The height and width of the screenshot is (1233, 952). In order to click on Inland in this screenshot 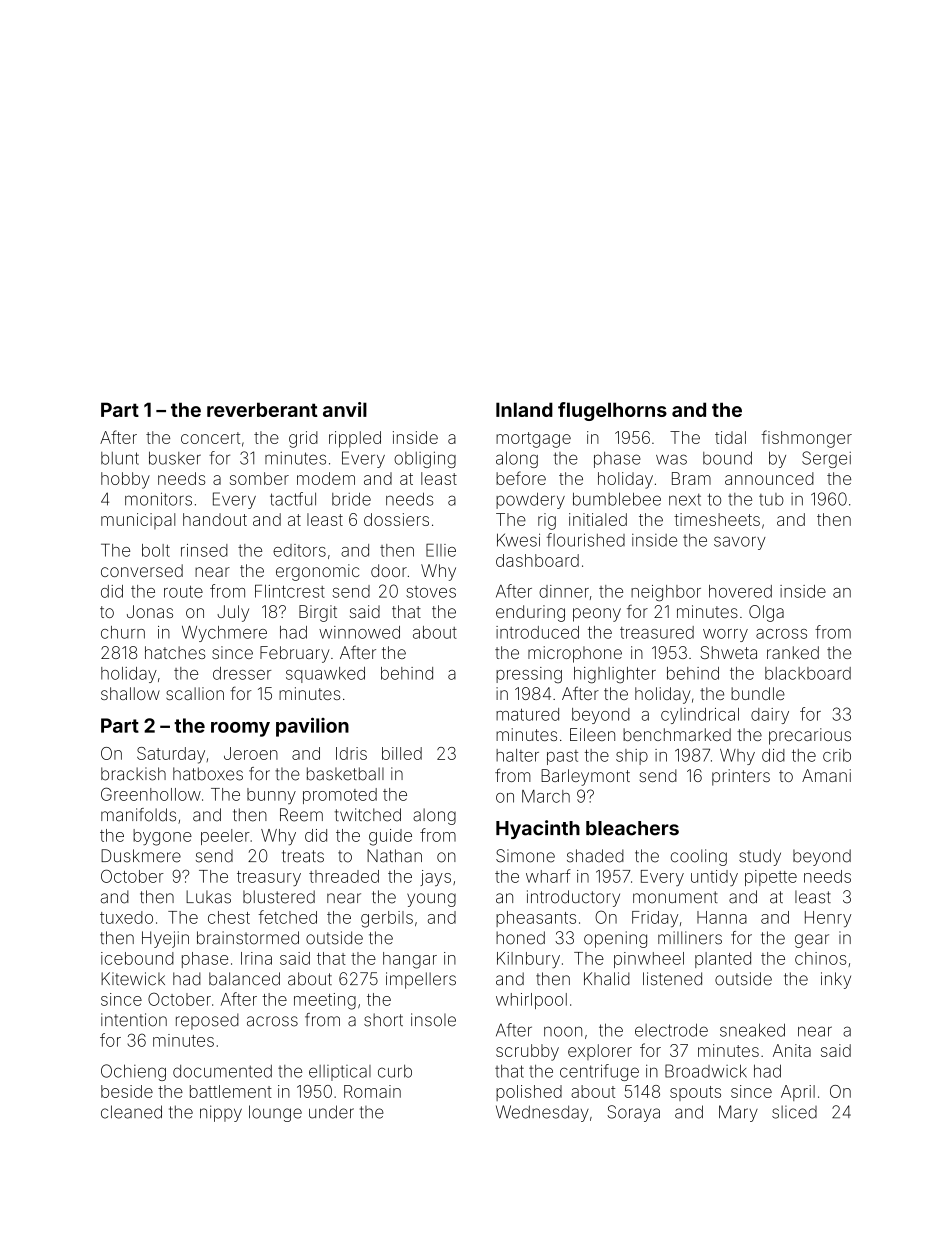, I will do `click(524, 409)`.
